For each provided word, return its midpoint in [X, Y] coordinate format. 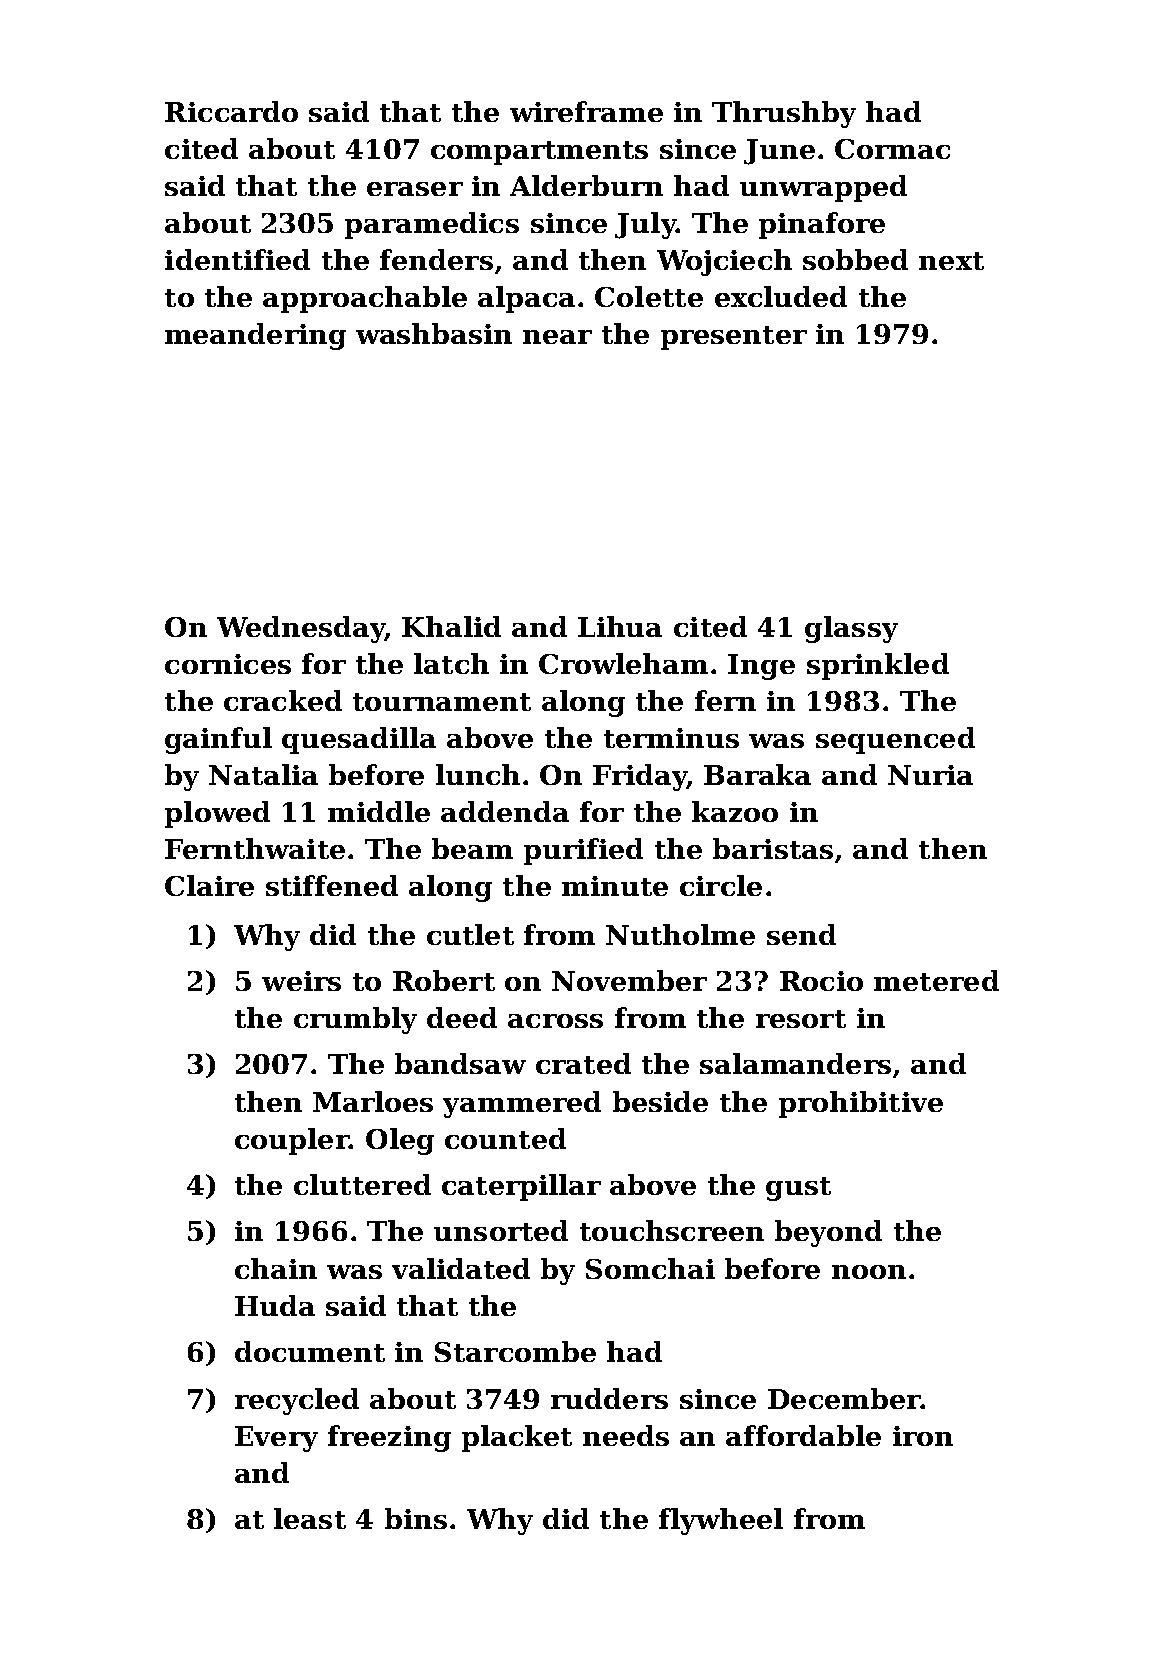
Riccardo [231, 111]
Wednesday [301, 629]
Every [276, 1439]
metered [936, 980]
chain [276, 1268]
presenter [734, 338]
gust [798, 1189]
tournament [442, 702]
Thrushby [784, 114]
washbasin [434, 333]
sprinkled [878, 666]
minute [615, 886]
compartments [539, 153]
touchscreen [672, 1230]
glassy [851, 629]
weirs [301, 981]
